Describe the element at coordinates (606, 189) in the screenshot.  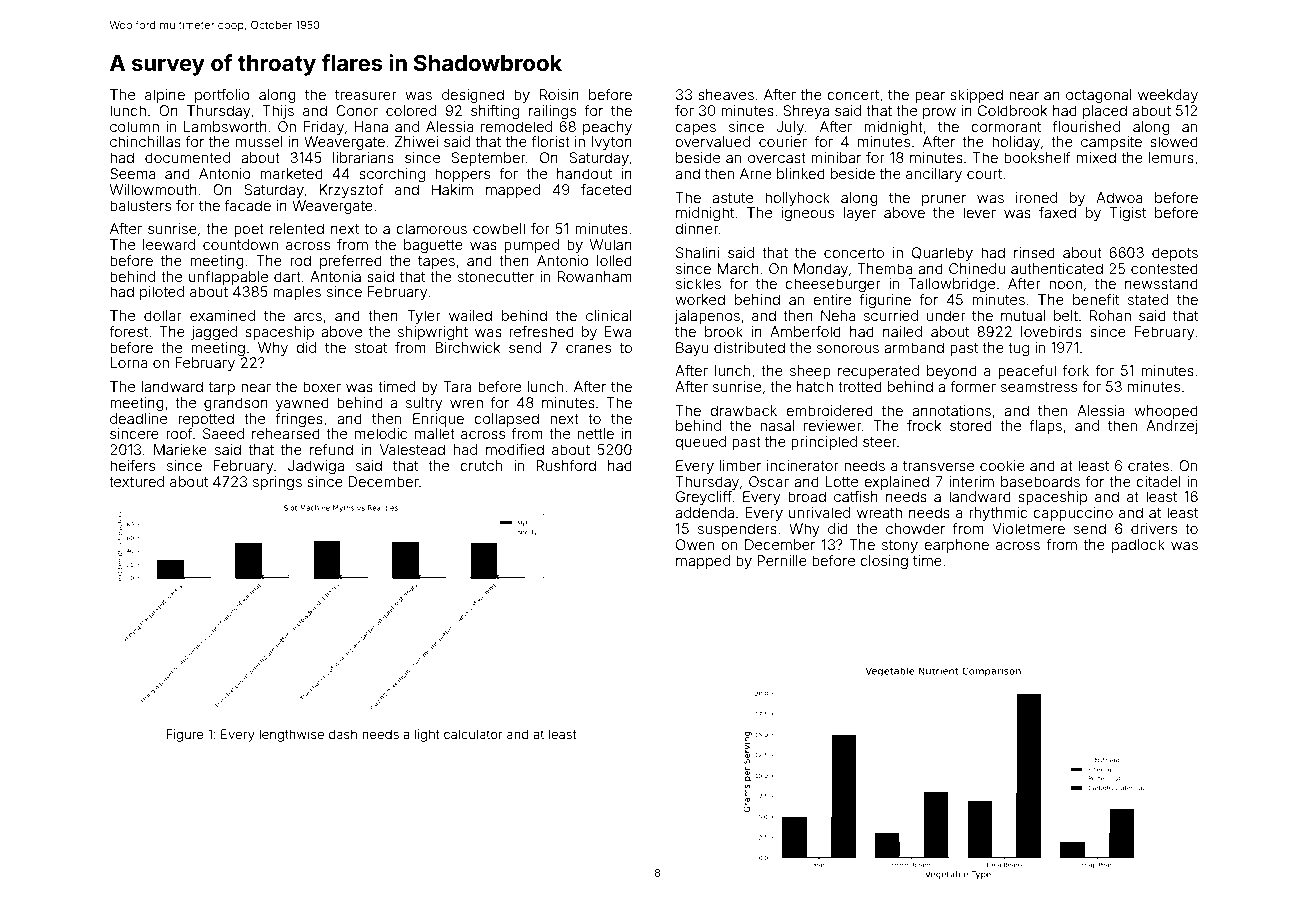
I see `faceted` at that location.
